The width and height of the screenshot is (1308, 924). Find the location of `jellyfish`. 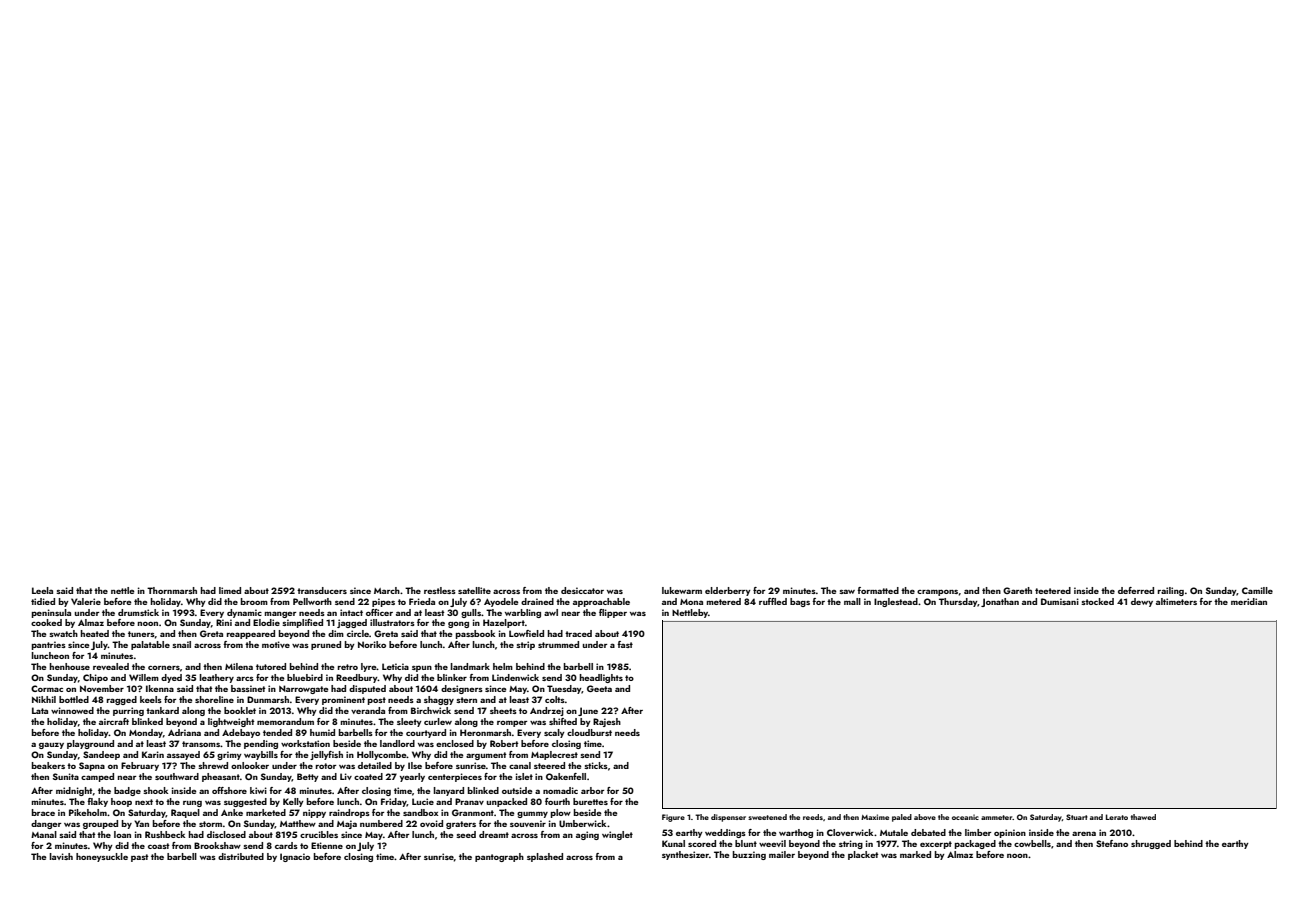

jellyfish is located at coordinates (326, 755).
